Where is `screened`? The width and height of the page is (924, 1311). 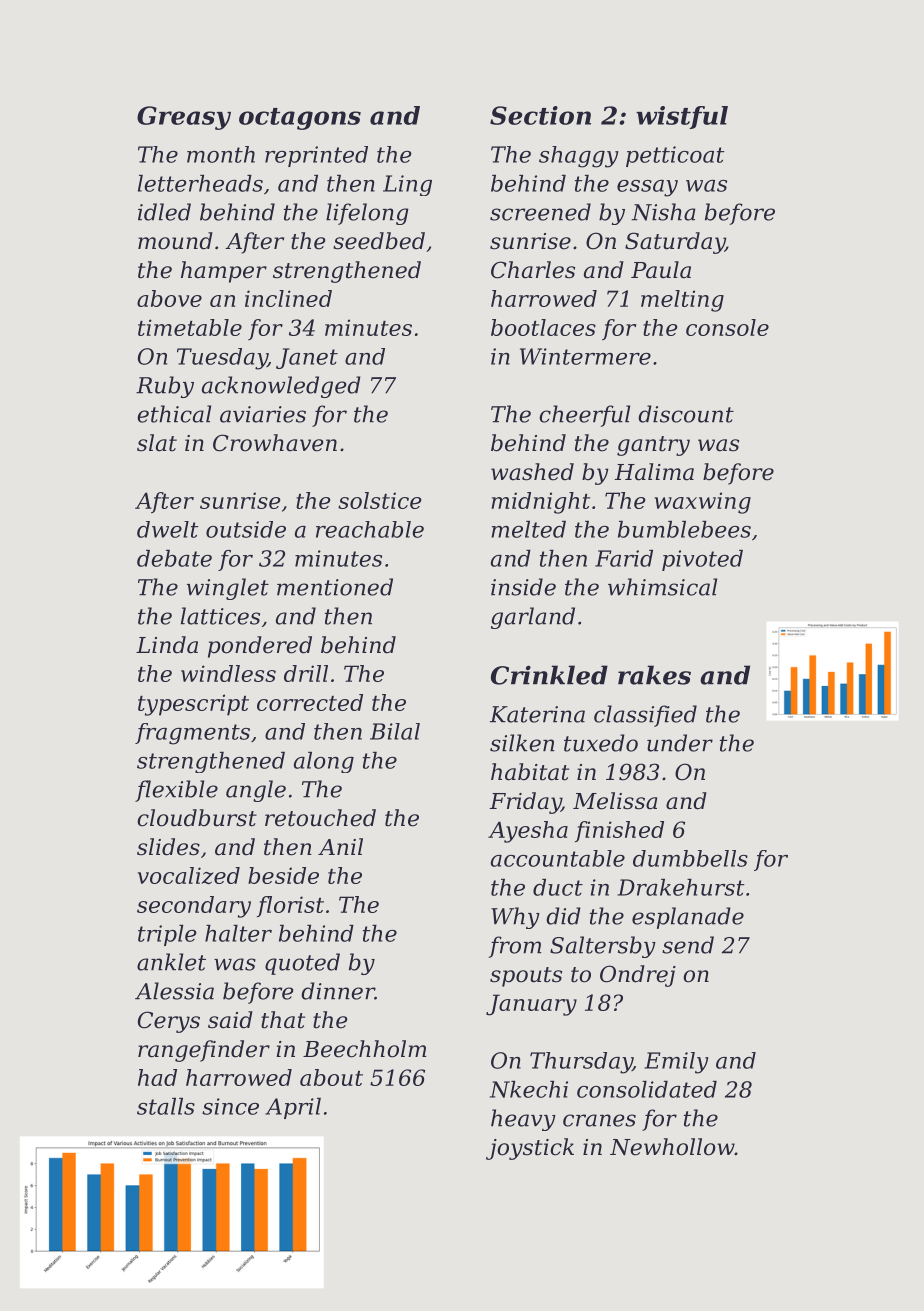
screened is located at coordinates (540, 212).
